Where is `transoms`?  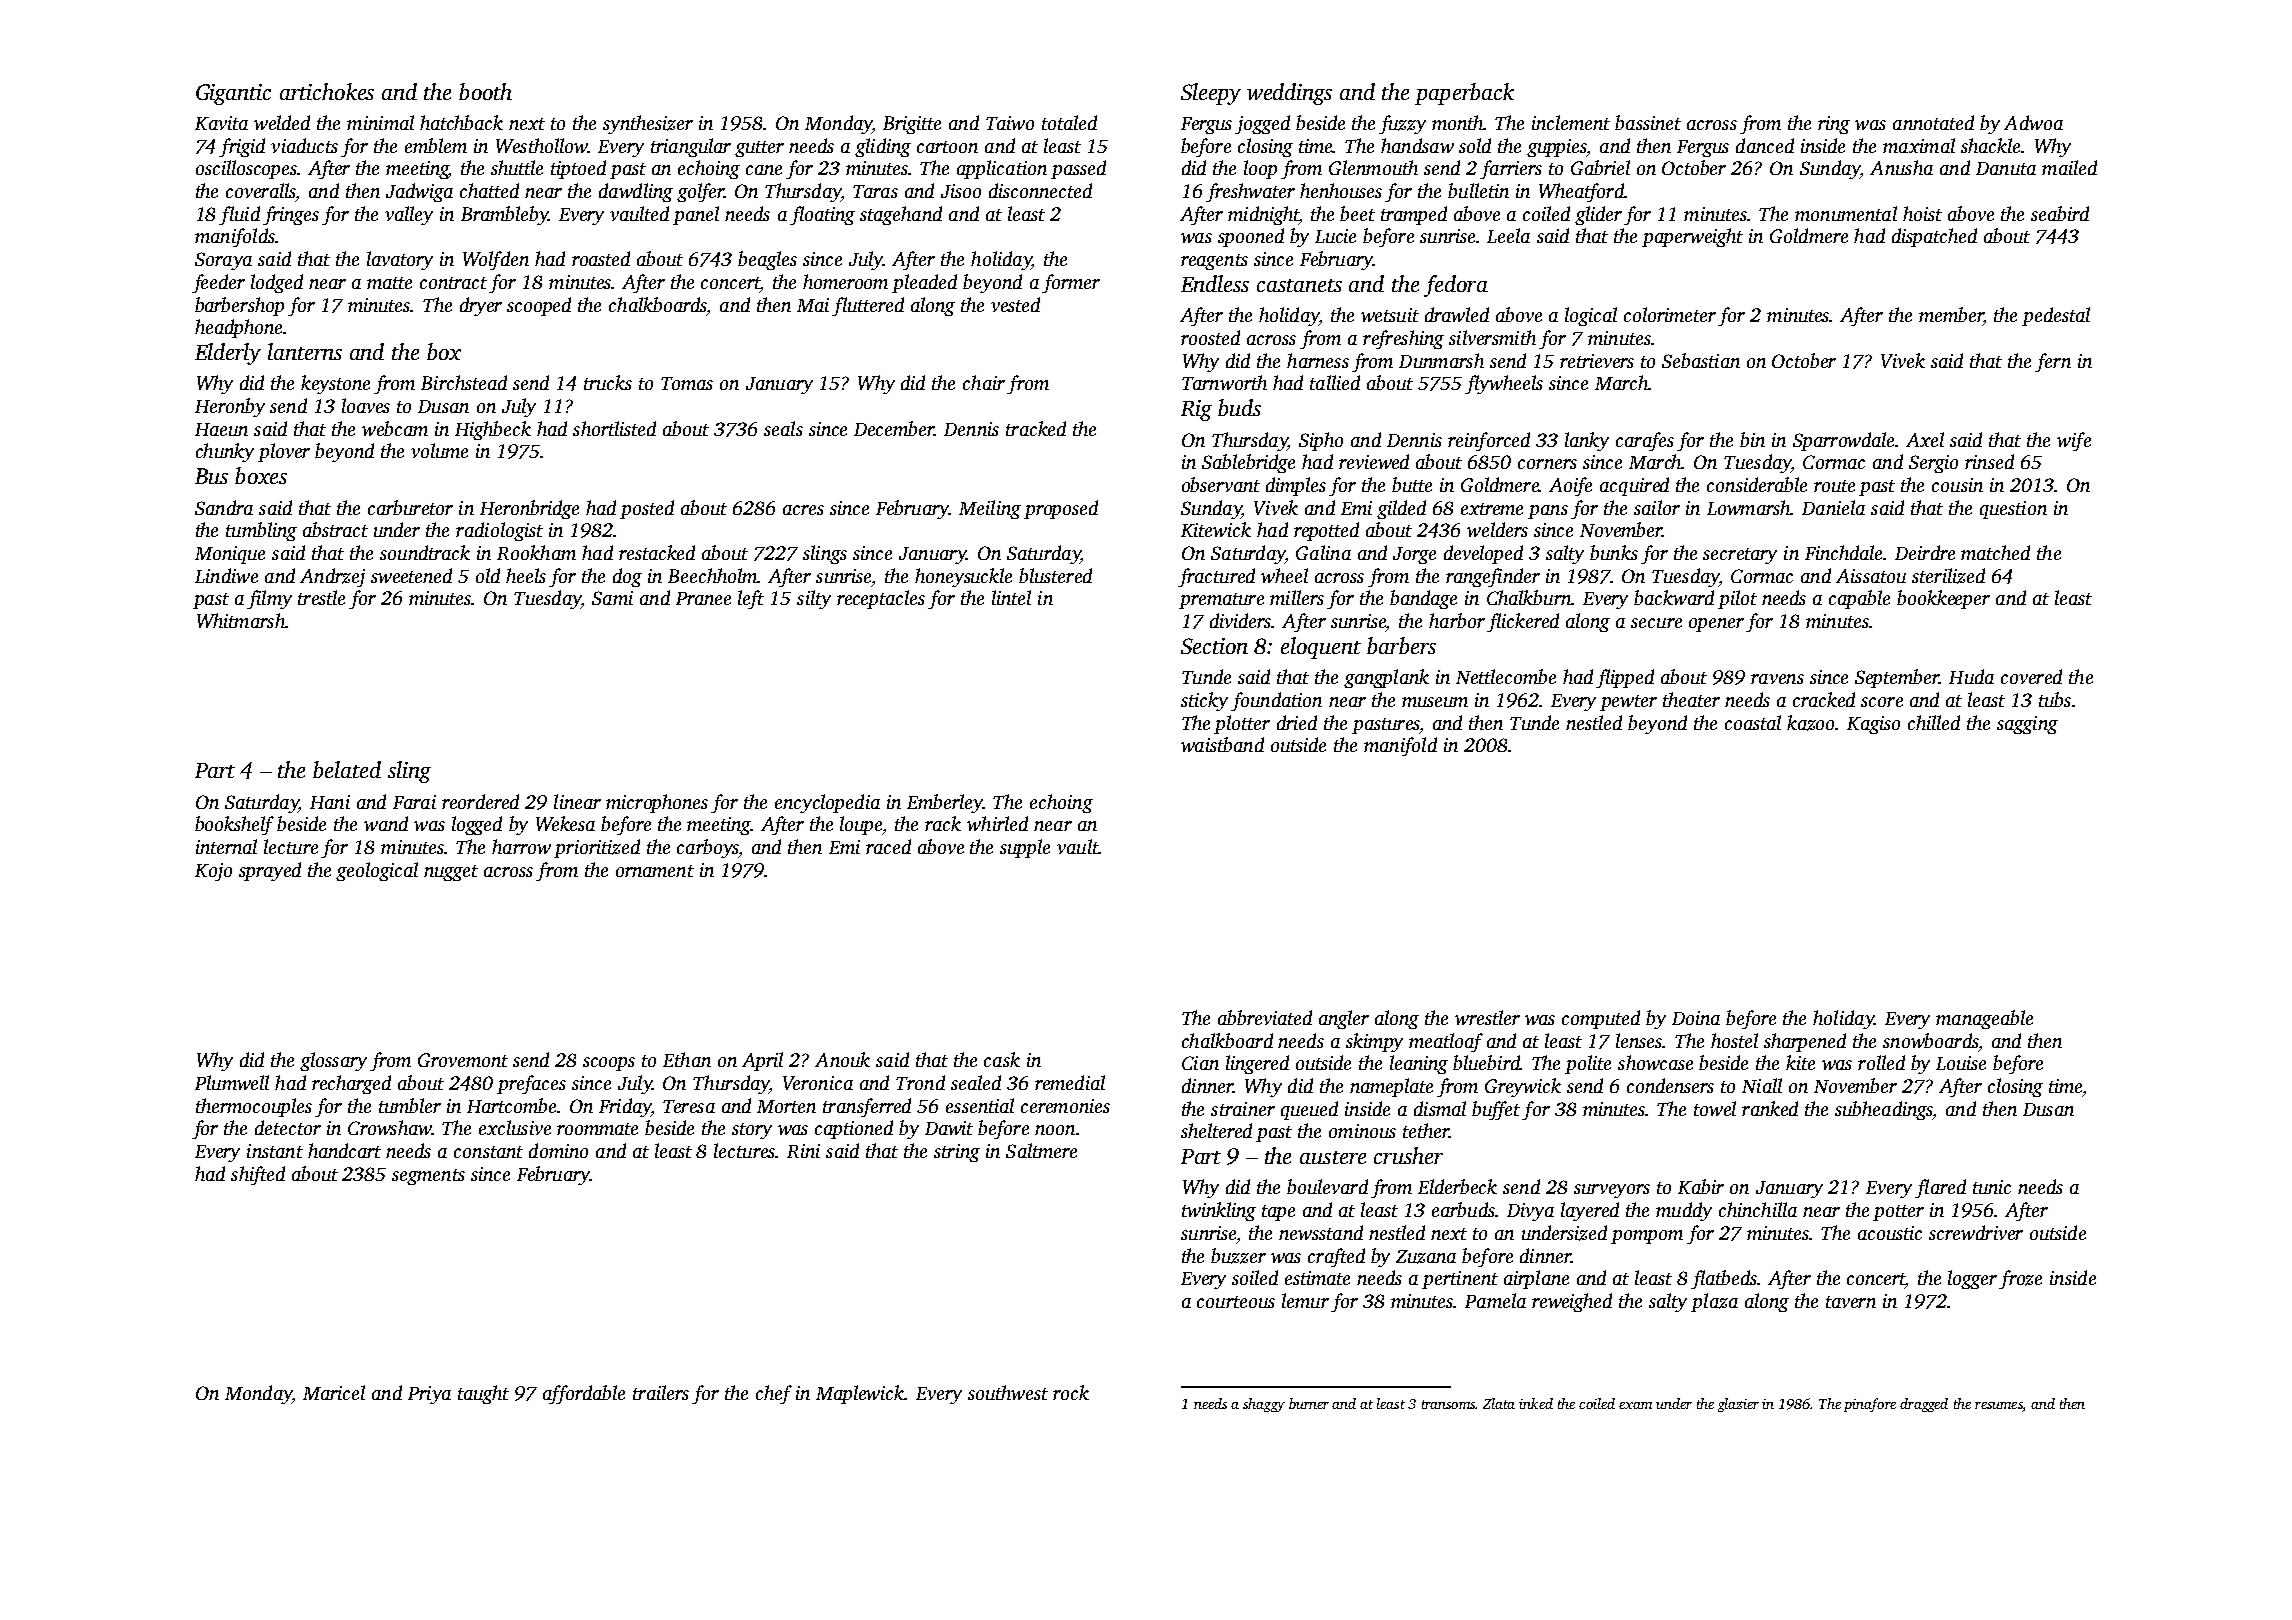 transoms is located at coordinates (1448, 1404).
